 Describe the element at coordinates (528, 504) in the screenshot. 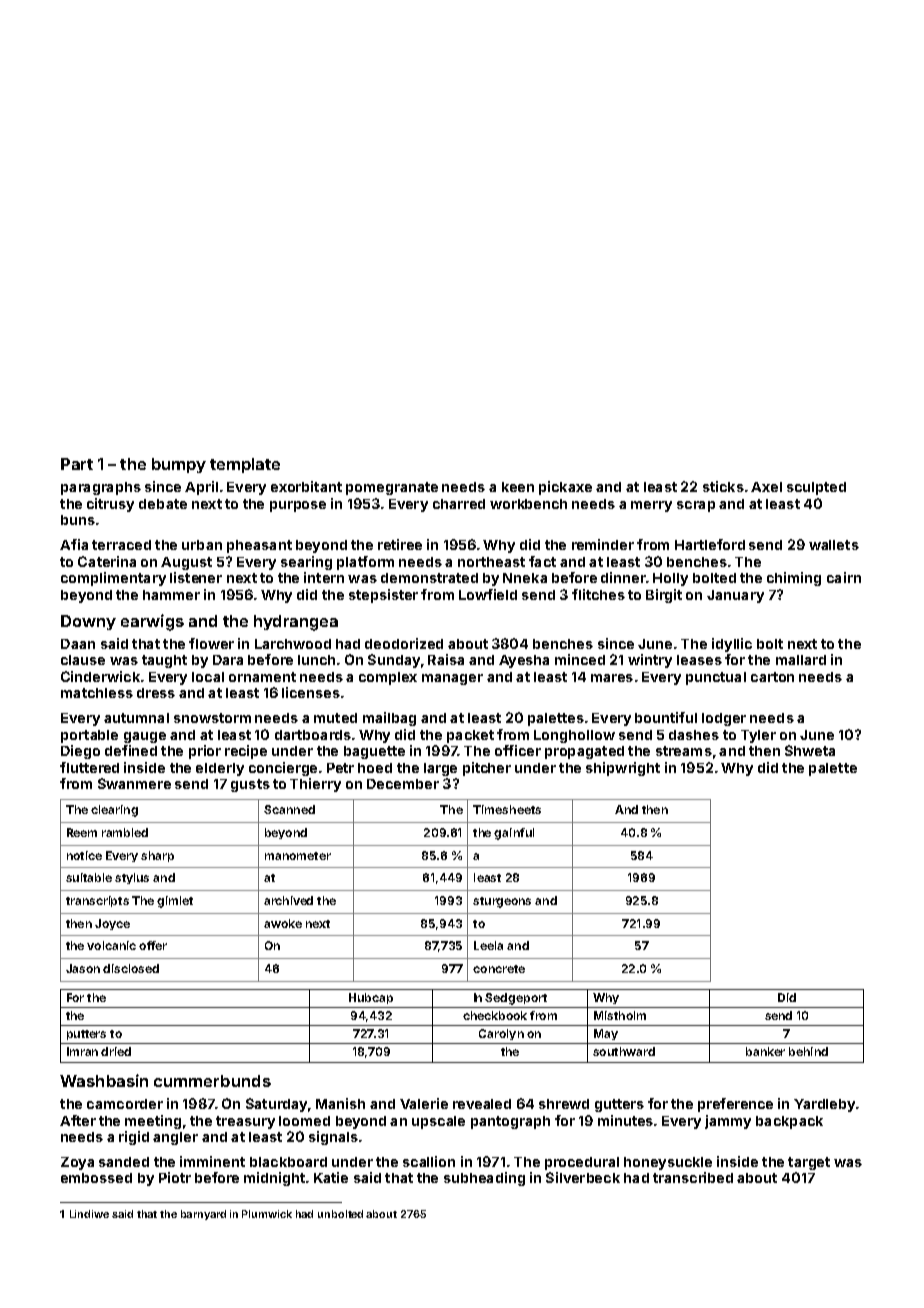

I see `workbench` at that location.
